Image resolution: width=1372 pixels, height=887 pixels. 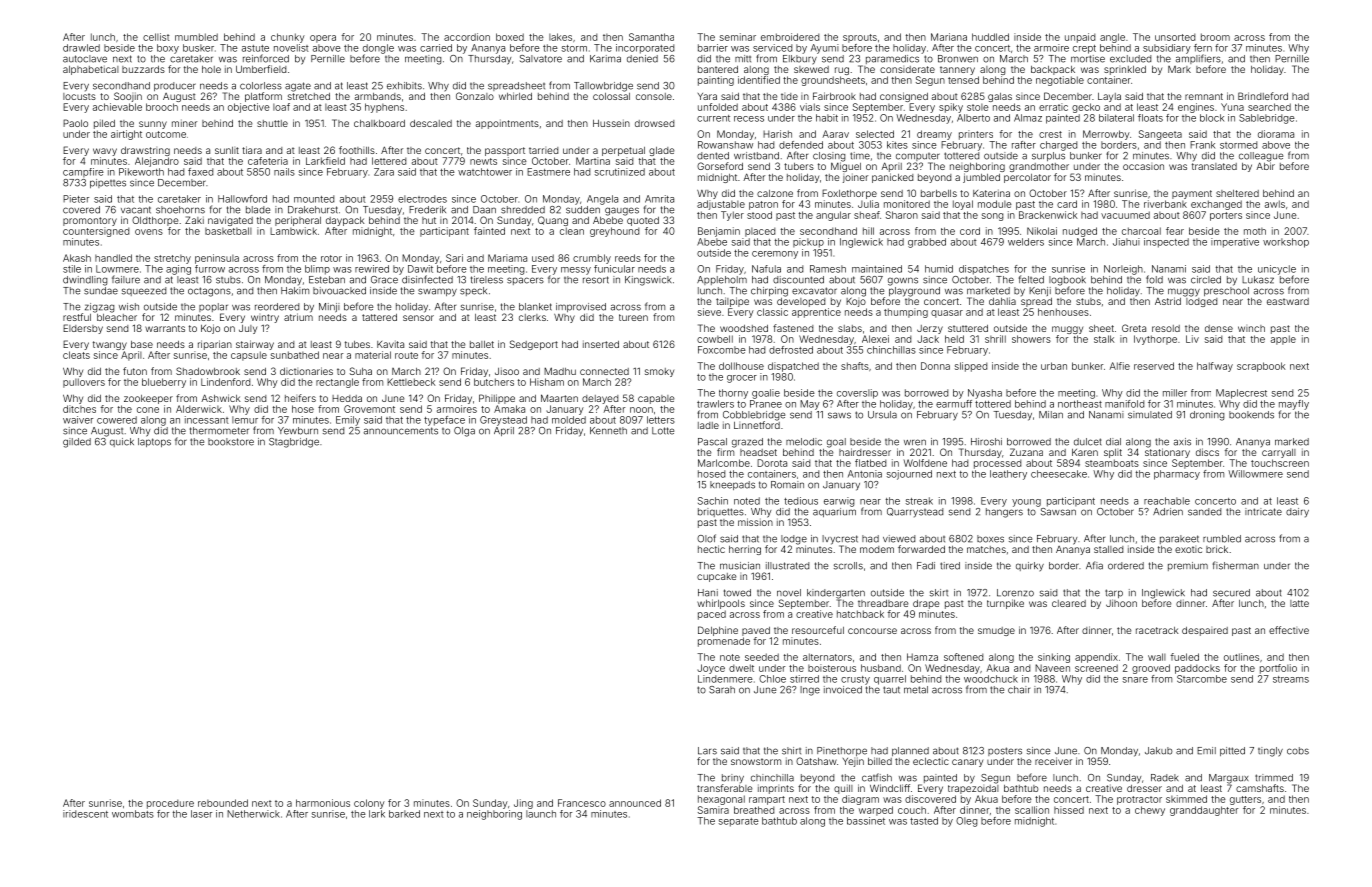 What do you see at coordinates (84, 383) in the screenshot?
I see `pullovers` at bounding box center [84, 383].
